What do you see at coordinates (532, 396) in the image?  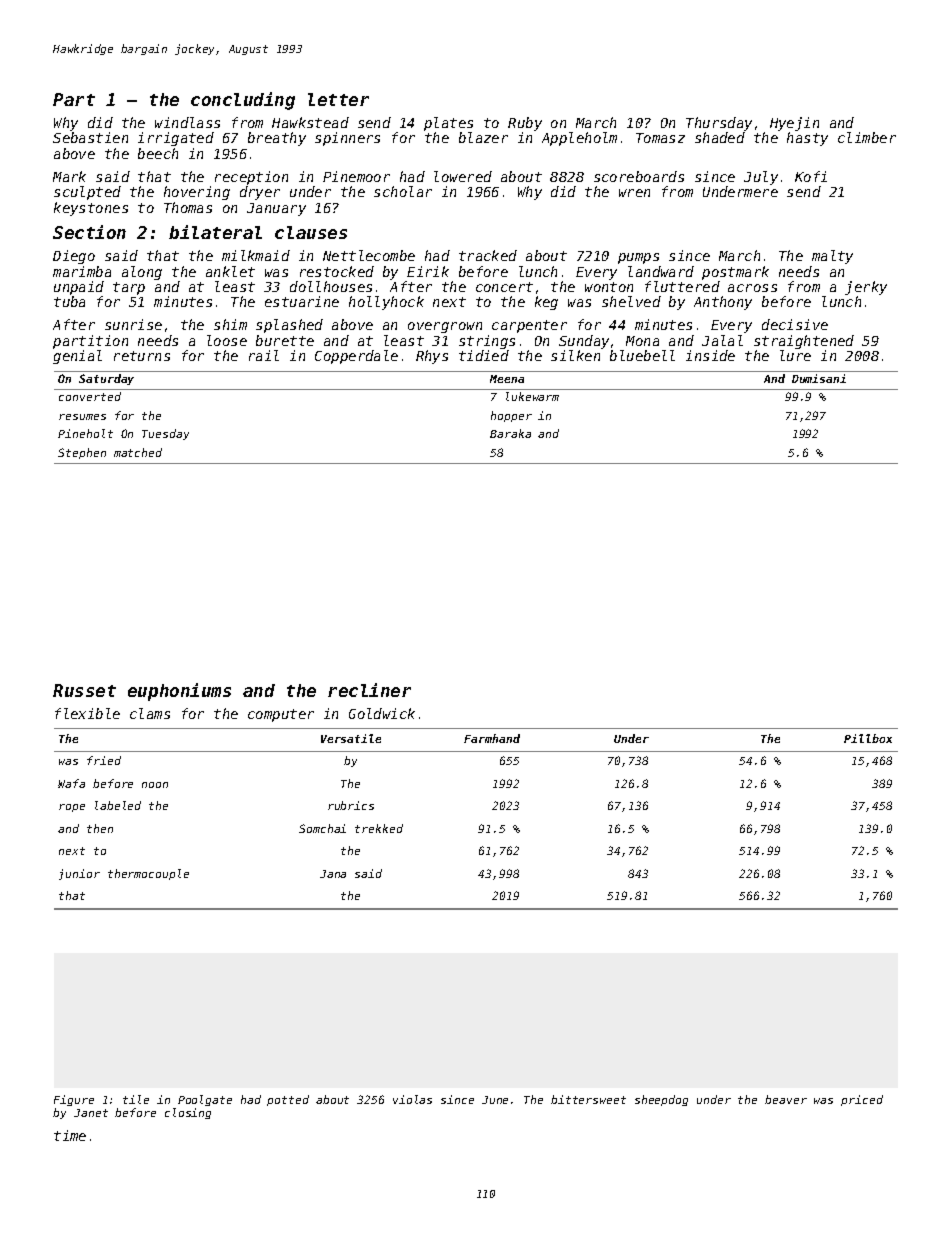 I see `lukewarm` at bounding box center [532, 396].
